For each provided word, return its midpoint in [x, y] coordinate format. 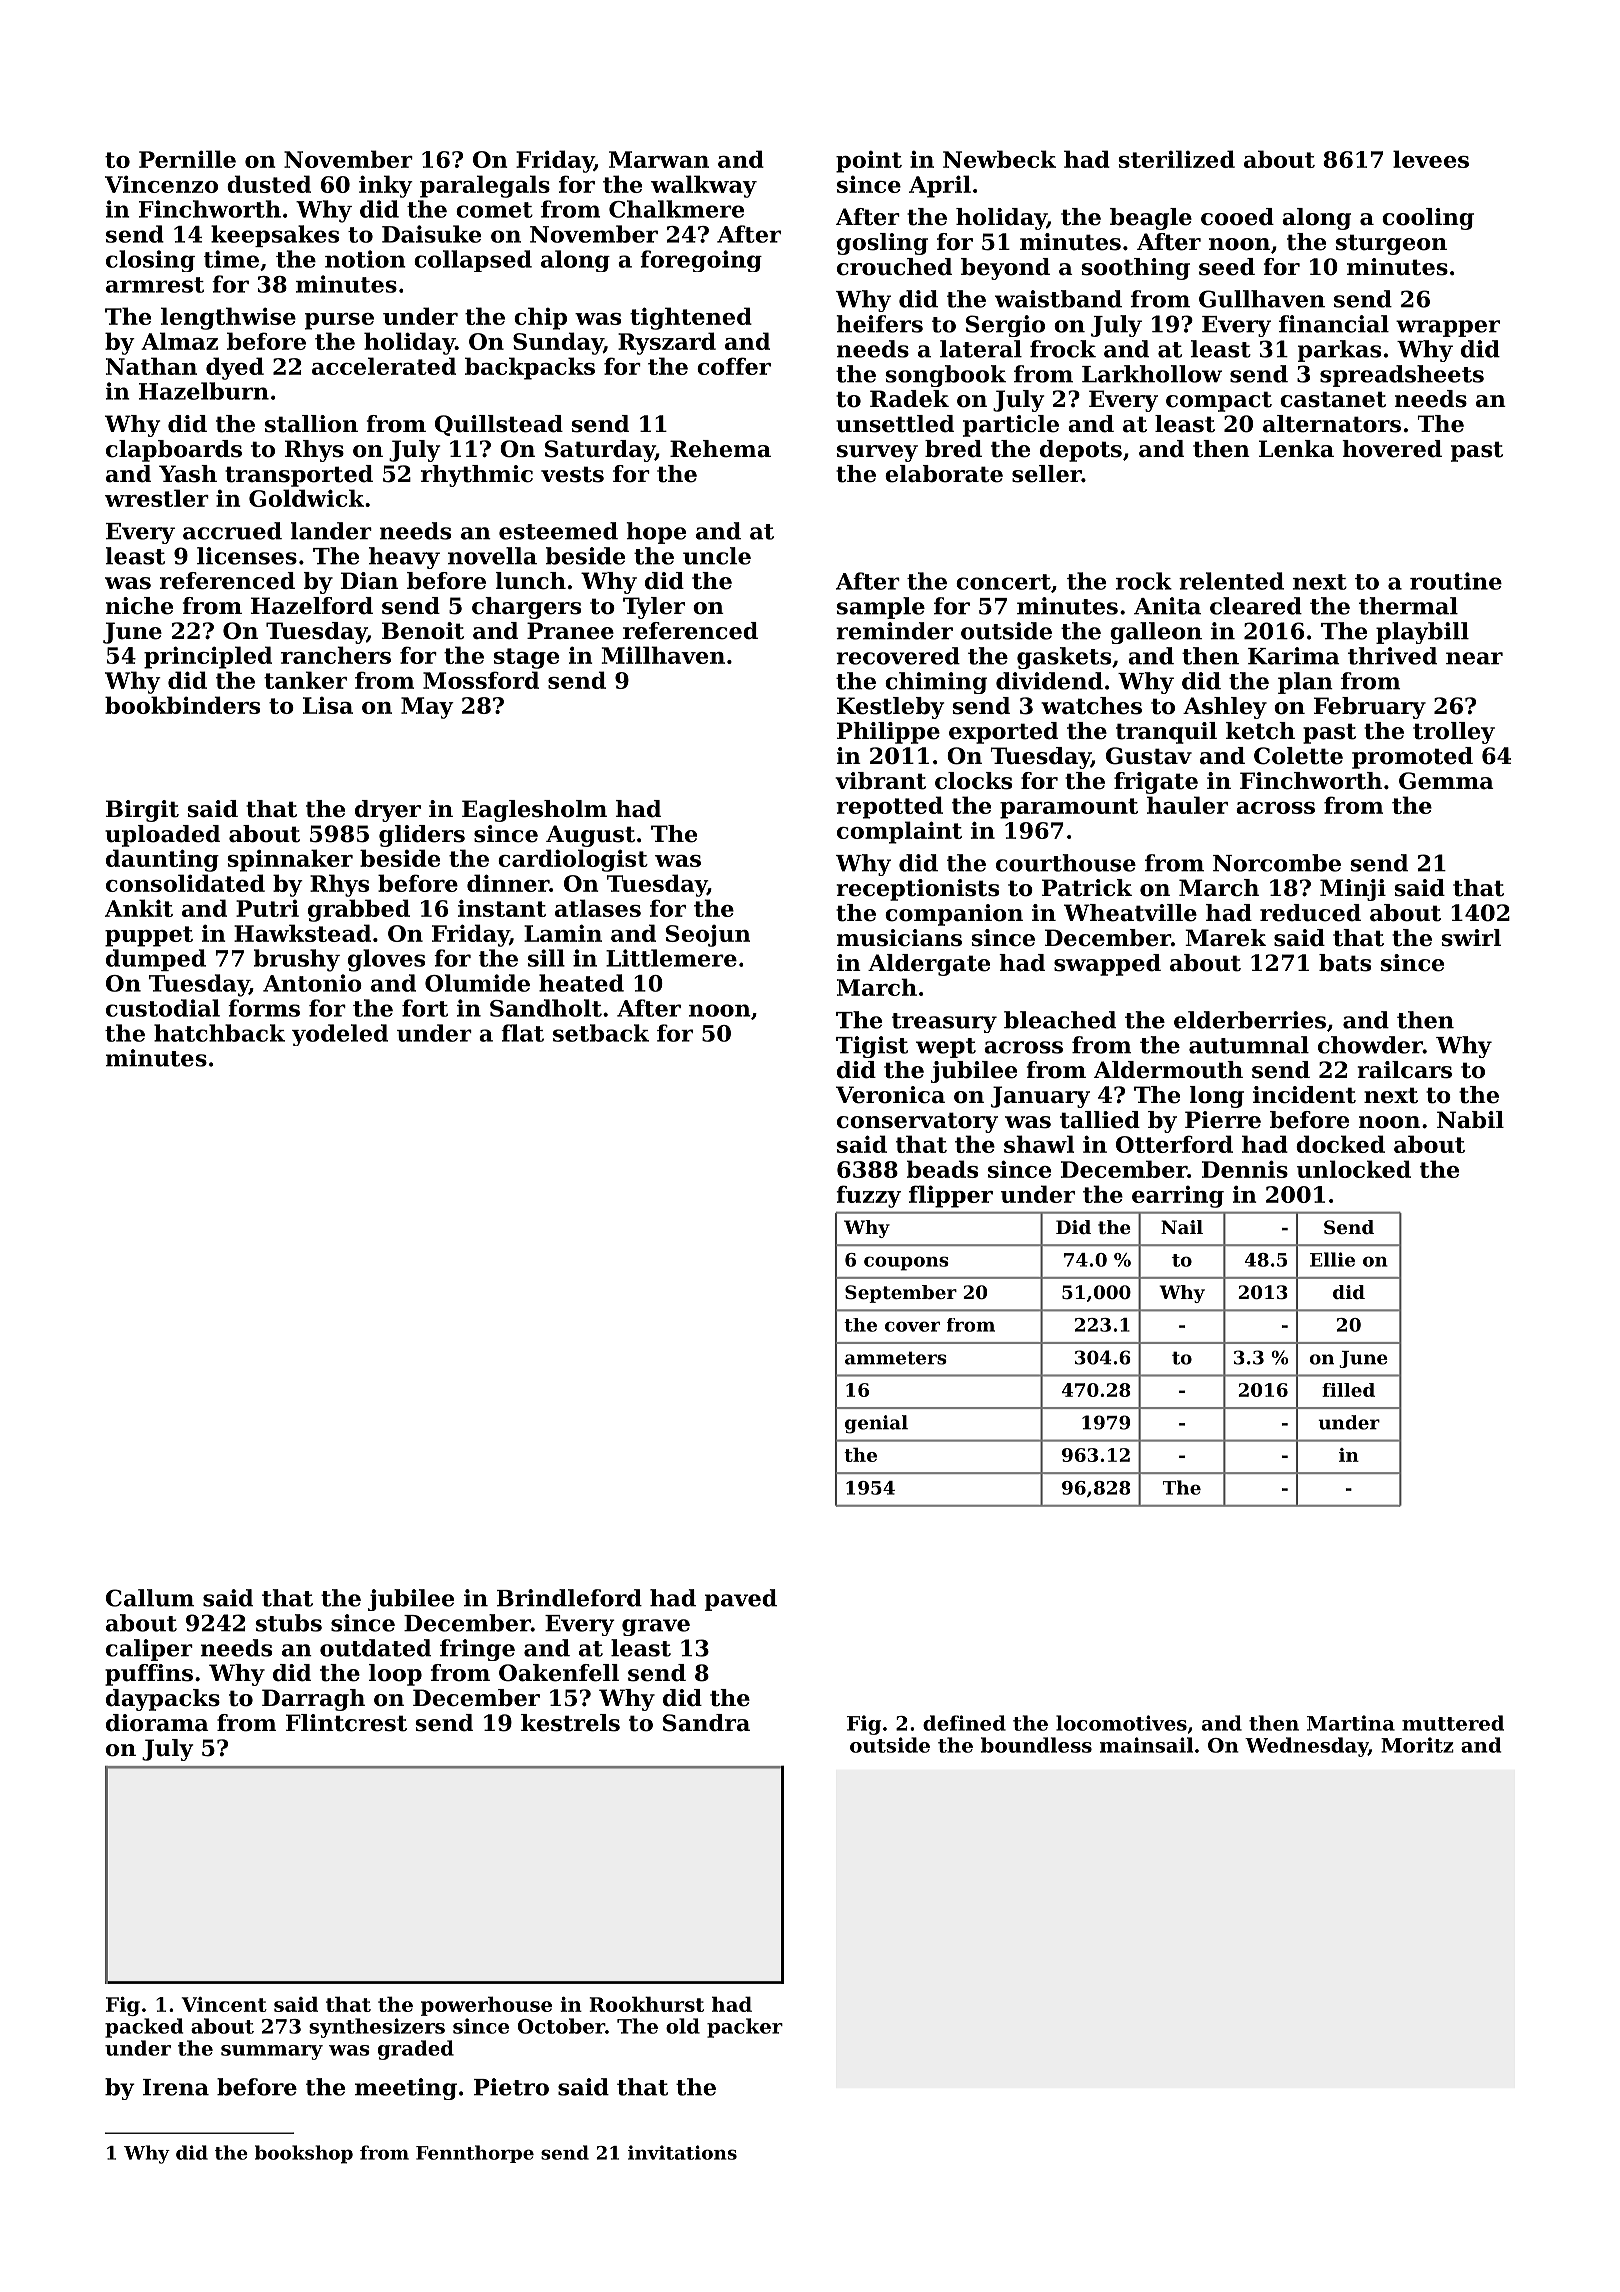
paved [741, 1600]
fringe [477, 1650]
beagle [1151, 219]
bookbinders [182, 705]
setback [601, 1033]
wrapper [1448, 328]
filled [1348, 1390]
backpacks [530, 368]
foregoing [701, 261]
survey [877, 453]
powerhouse [486, 2006]
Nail [1182, 1227]
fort [425, 1008]
